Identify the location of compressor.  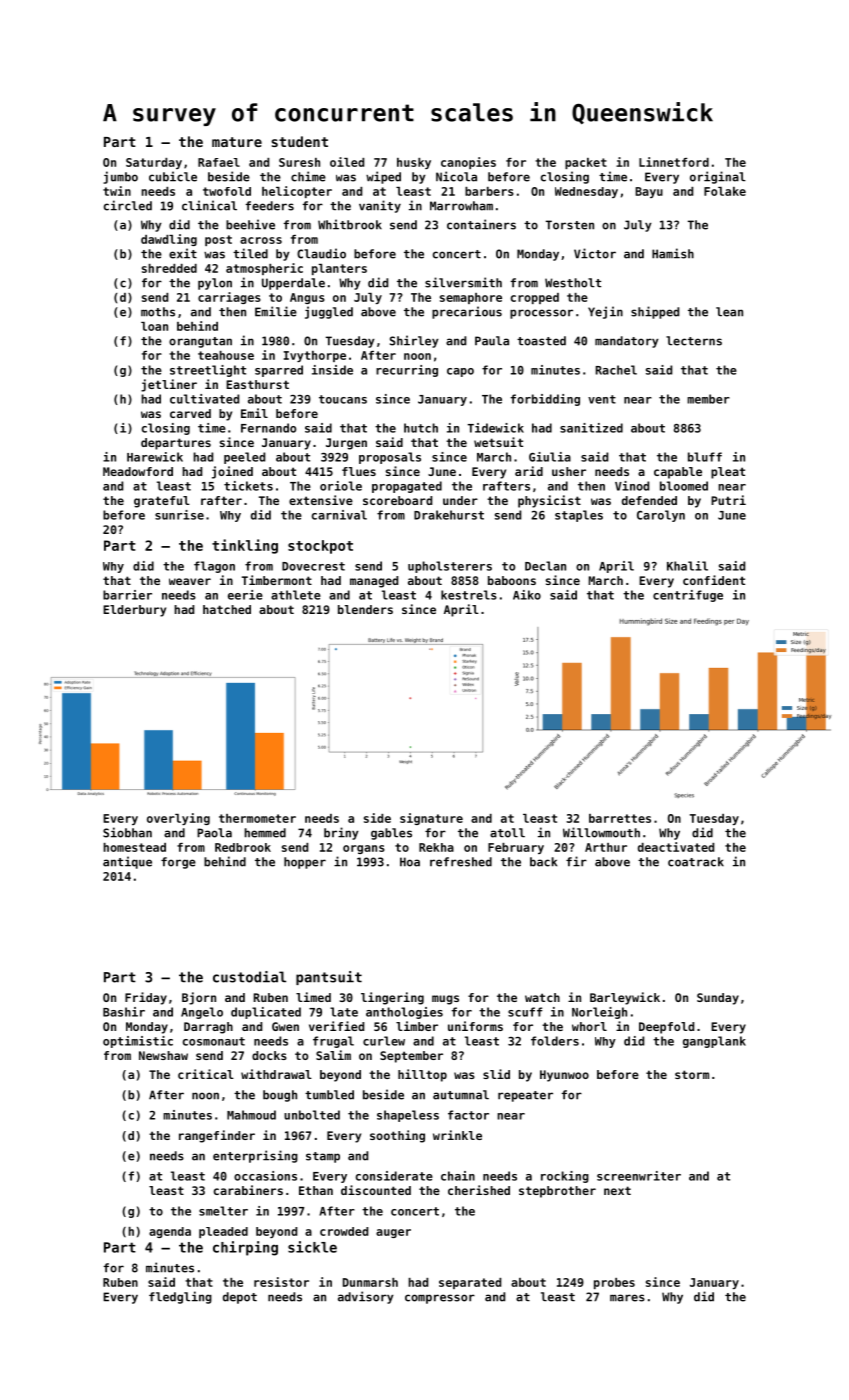
(440, 1299).
